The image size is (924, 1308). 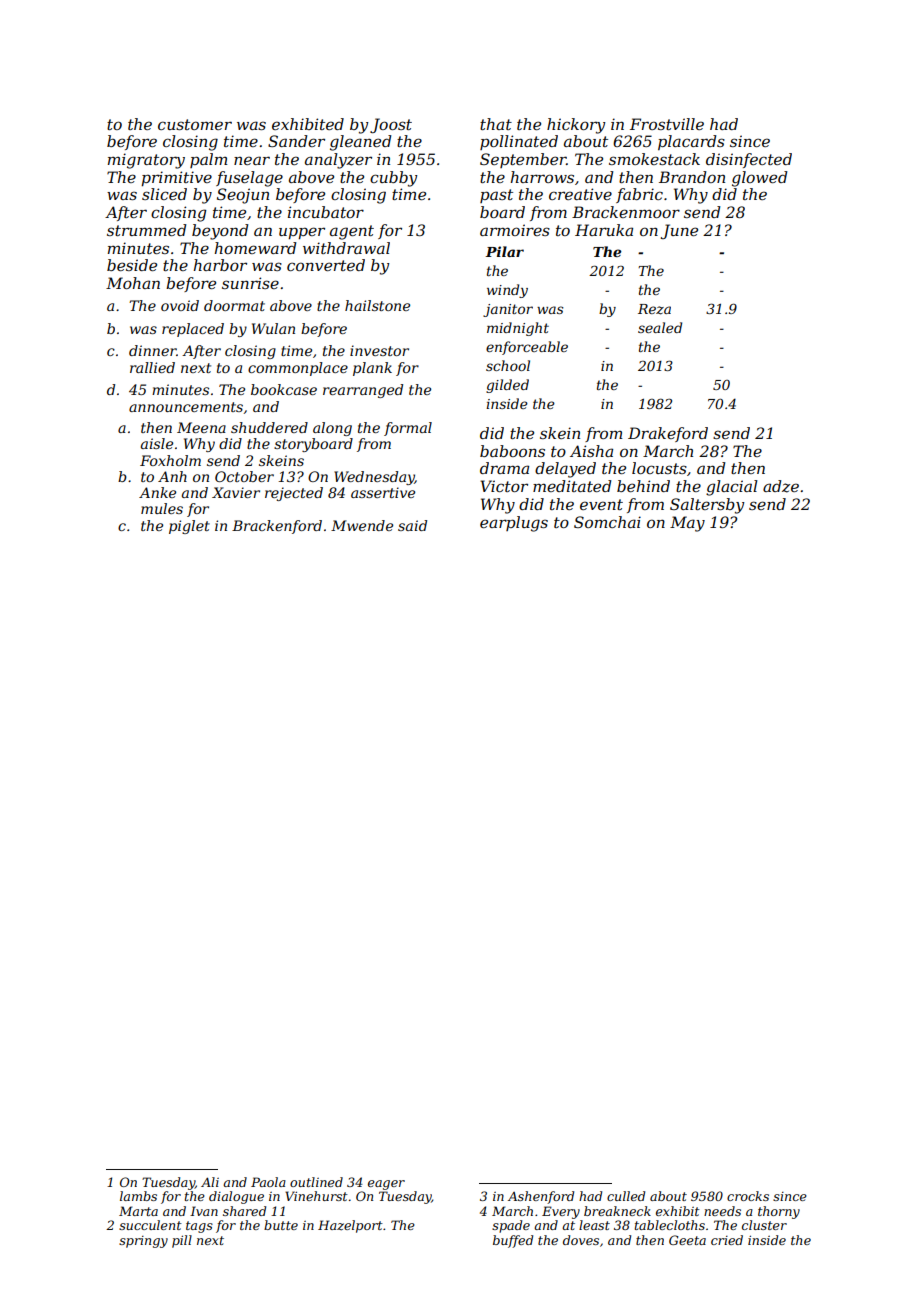 What do you see at coordinates (513, 1241) in the image?
I see `buffed` at bounding box center [513, 1241].
